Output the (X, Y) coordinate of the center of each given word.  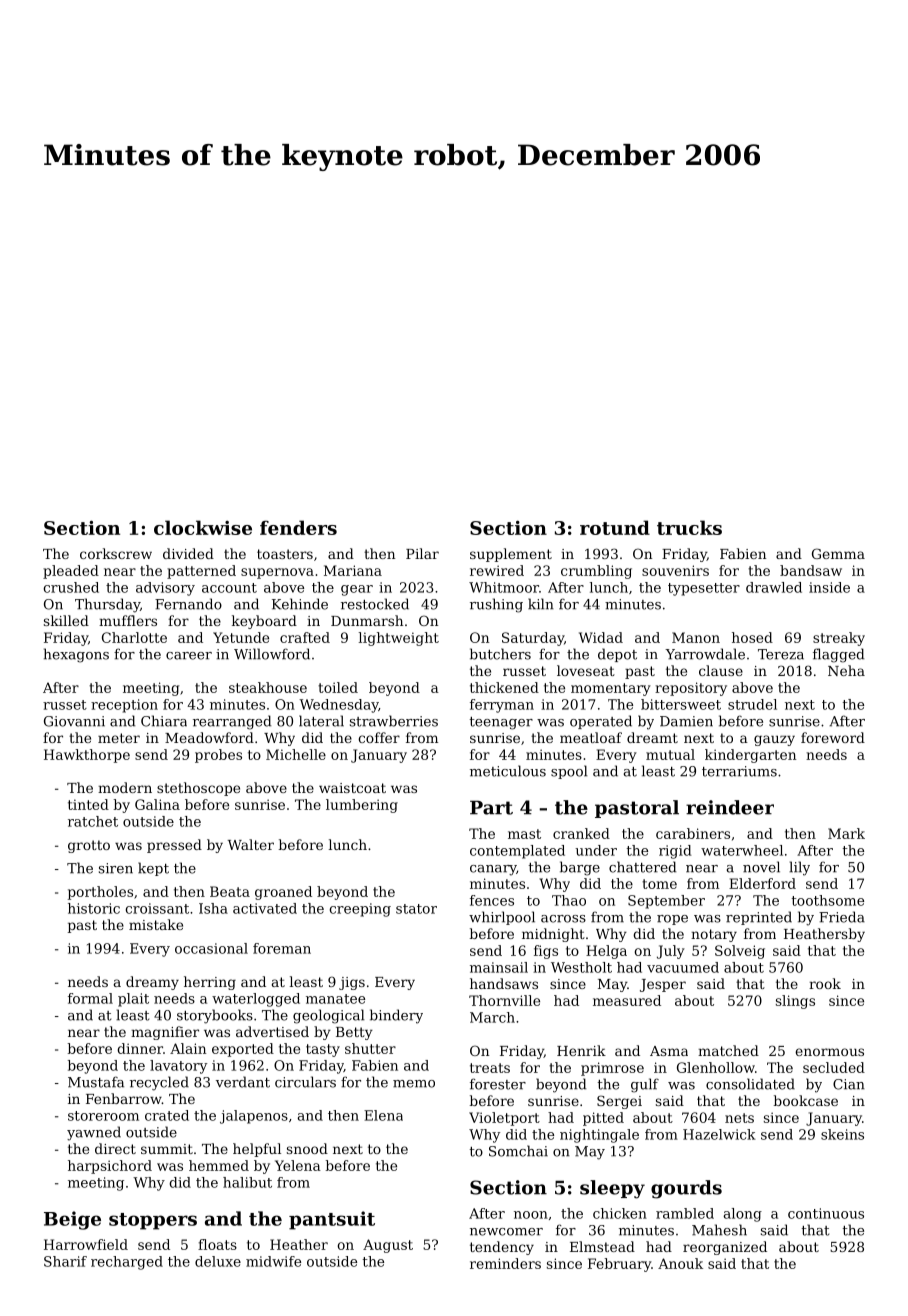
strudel (752, 704)
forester (498, 1084)
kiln (541, 604)
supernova (277, 573)
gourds (686, 1189)
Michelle (296, 754)
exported (243, 1050)
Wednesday (338, 706)
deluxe (218, 1261)
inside (829, 587)
